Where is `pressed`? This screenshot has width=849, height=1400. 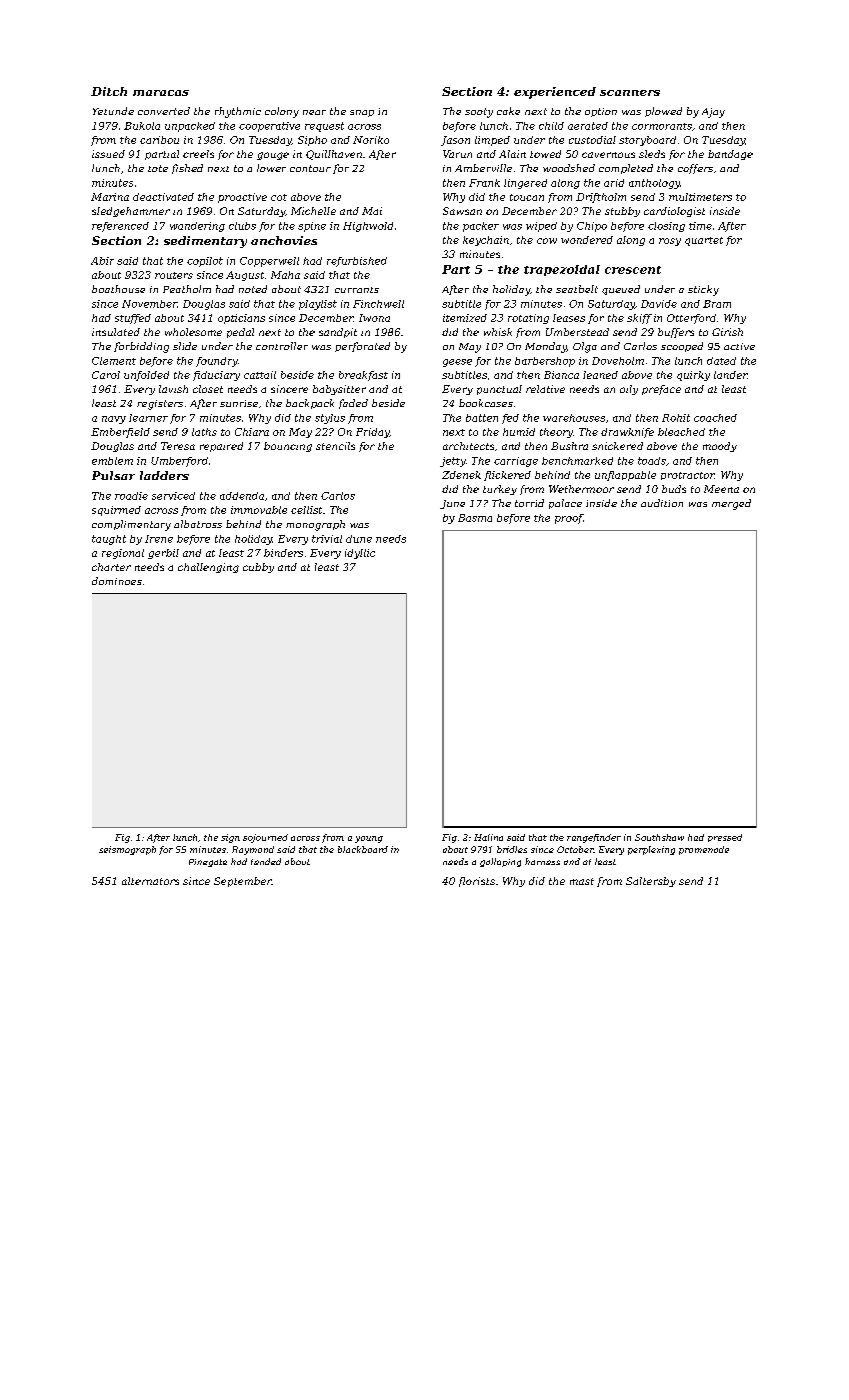 pressed is located at coordinates (725, 838).
